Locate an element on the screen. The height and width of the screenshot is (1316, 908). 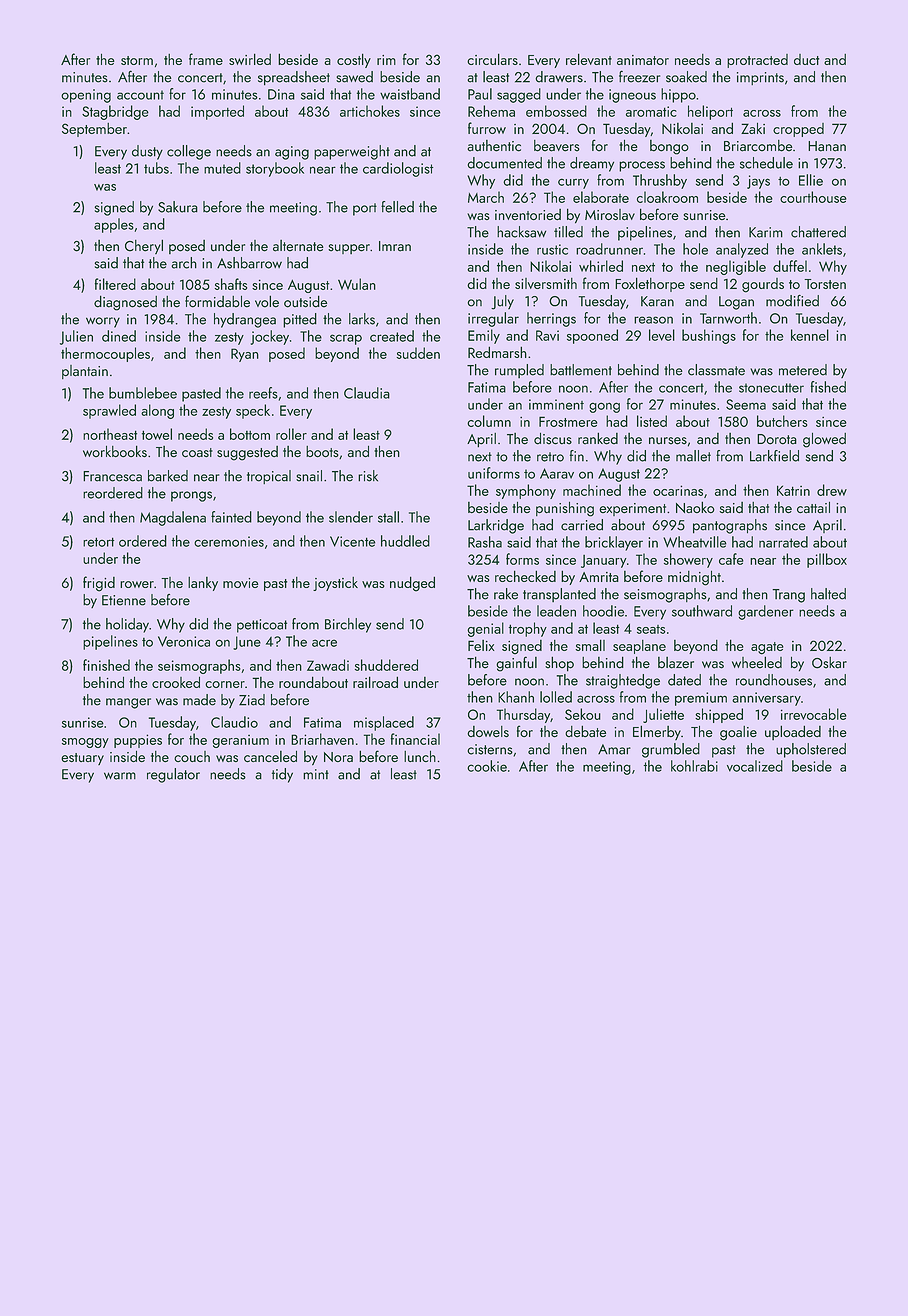
embossed is located at coordinates (556, 111).
